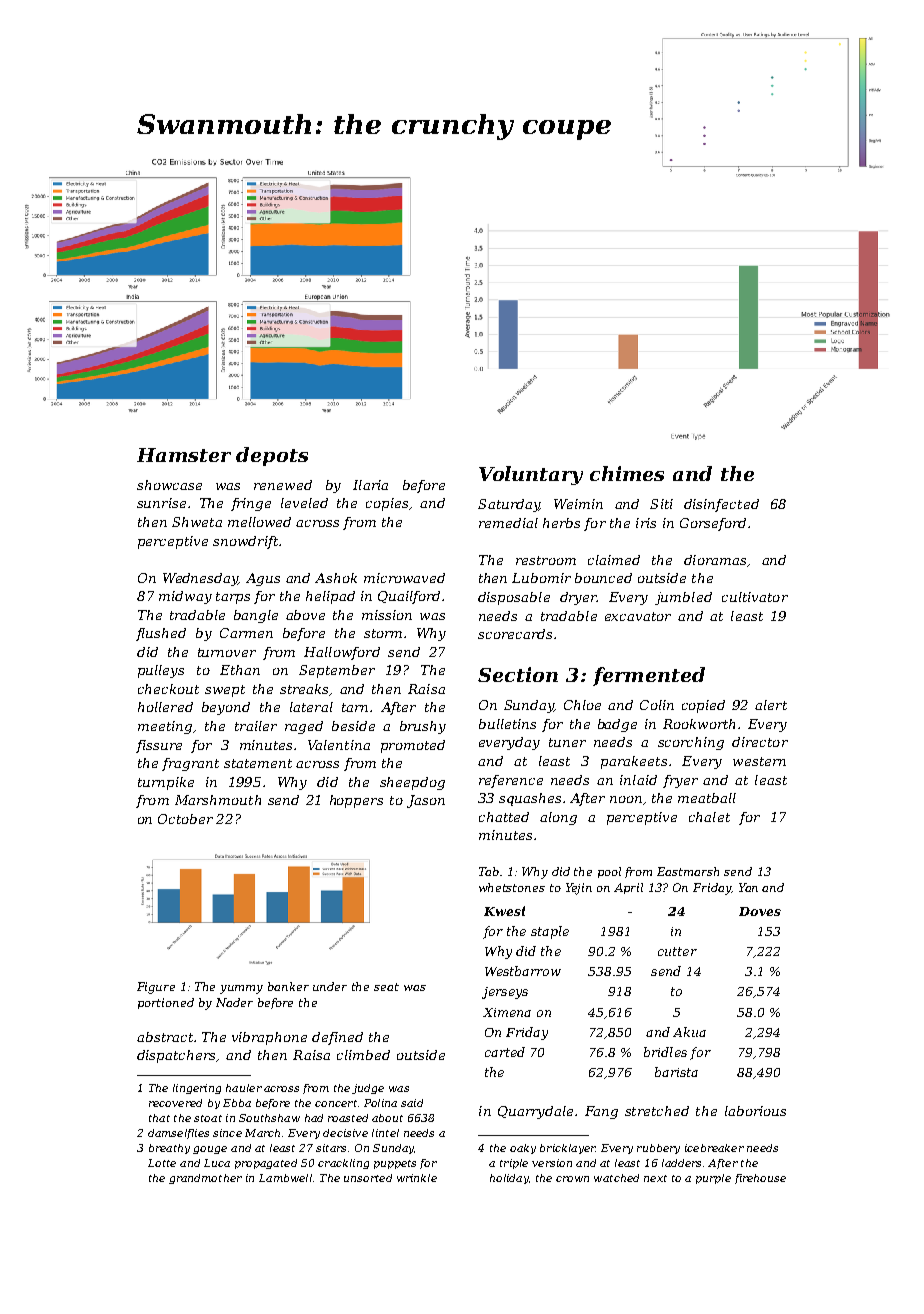 This image has width=924, height=1314. What do you see at coordinates (272, 456) in the image?
I see `depots` at bounding box center [272, 456].
